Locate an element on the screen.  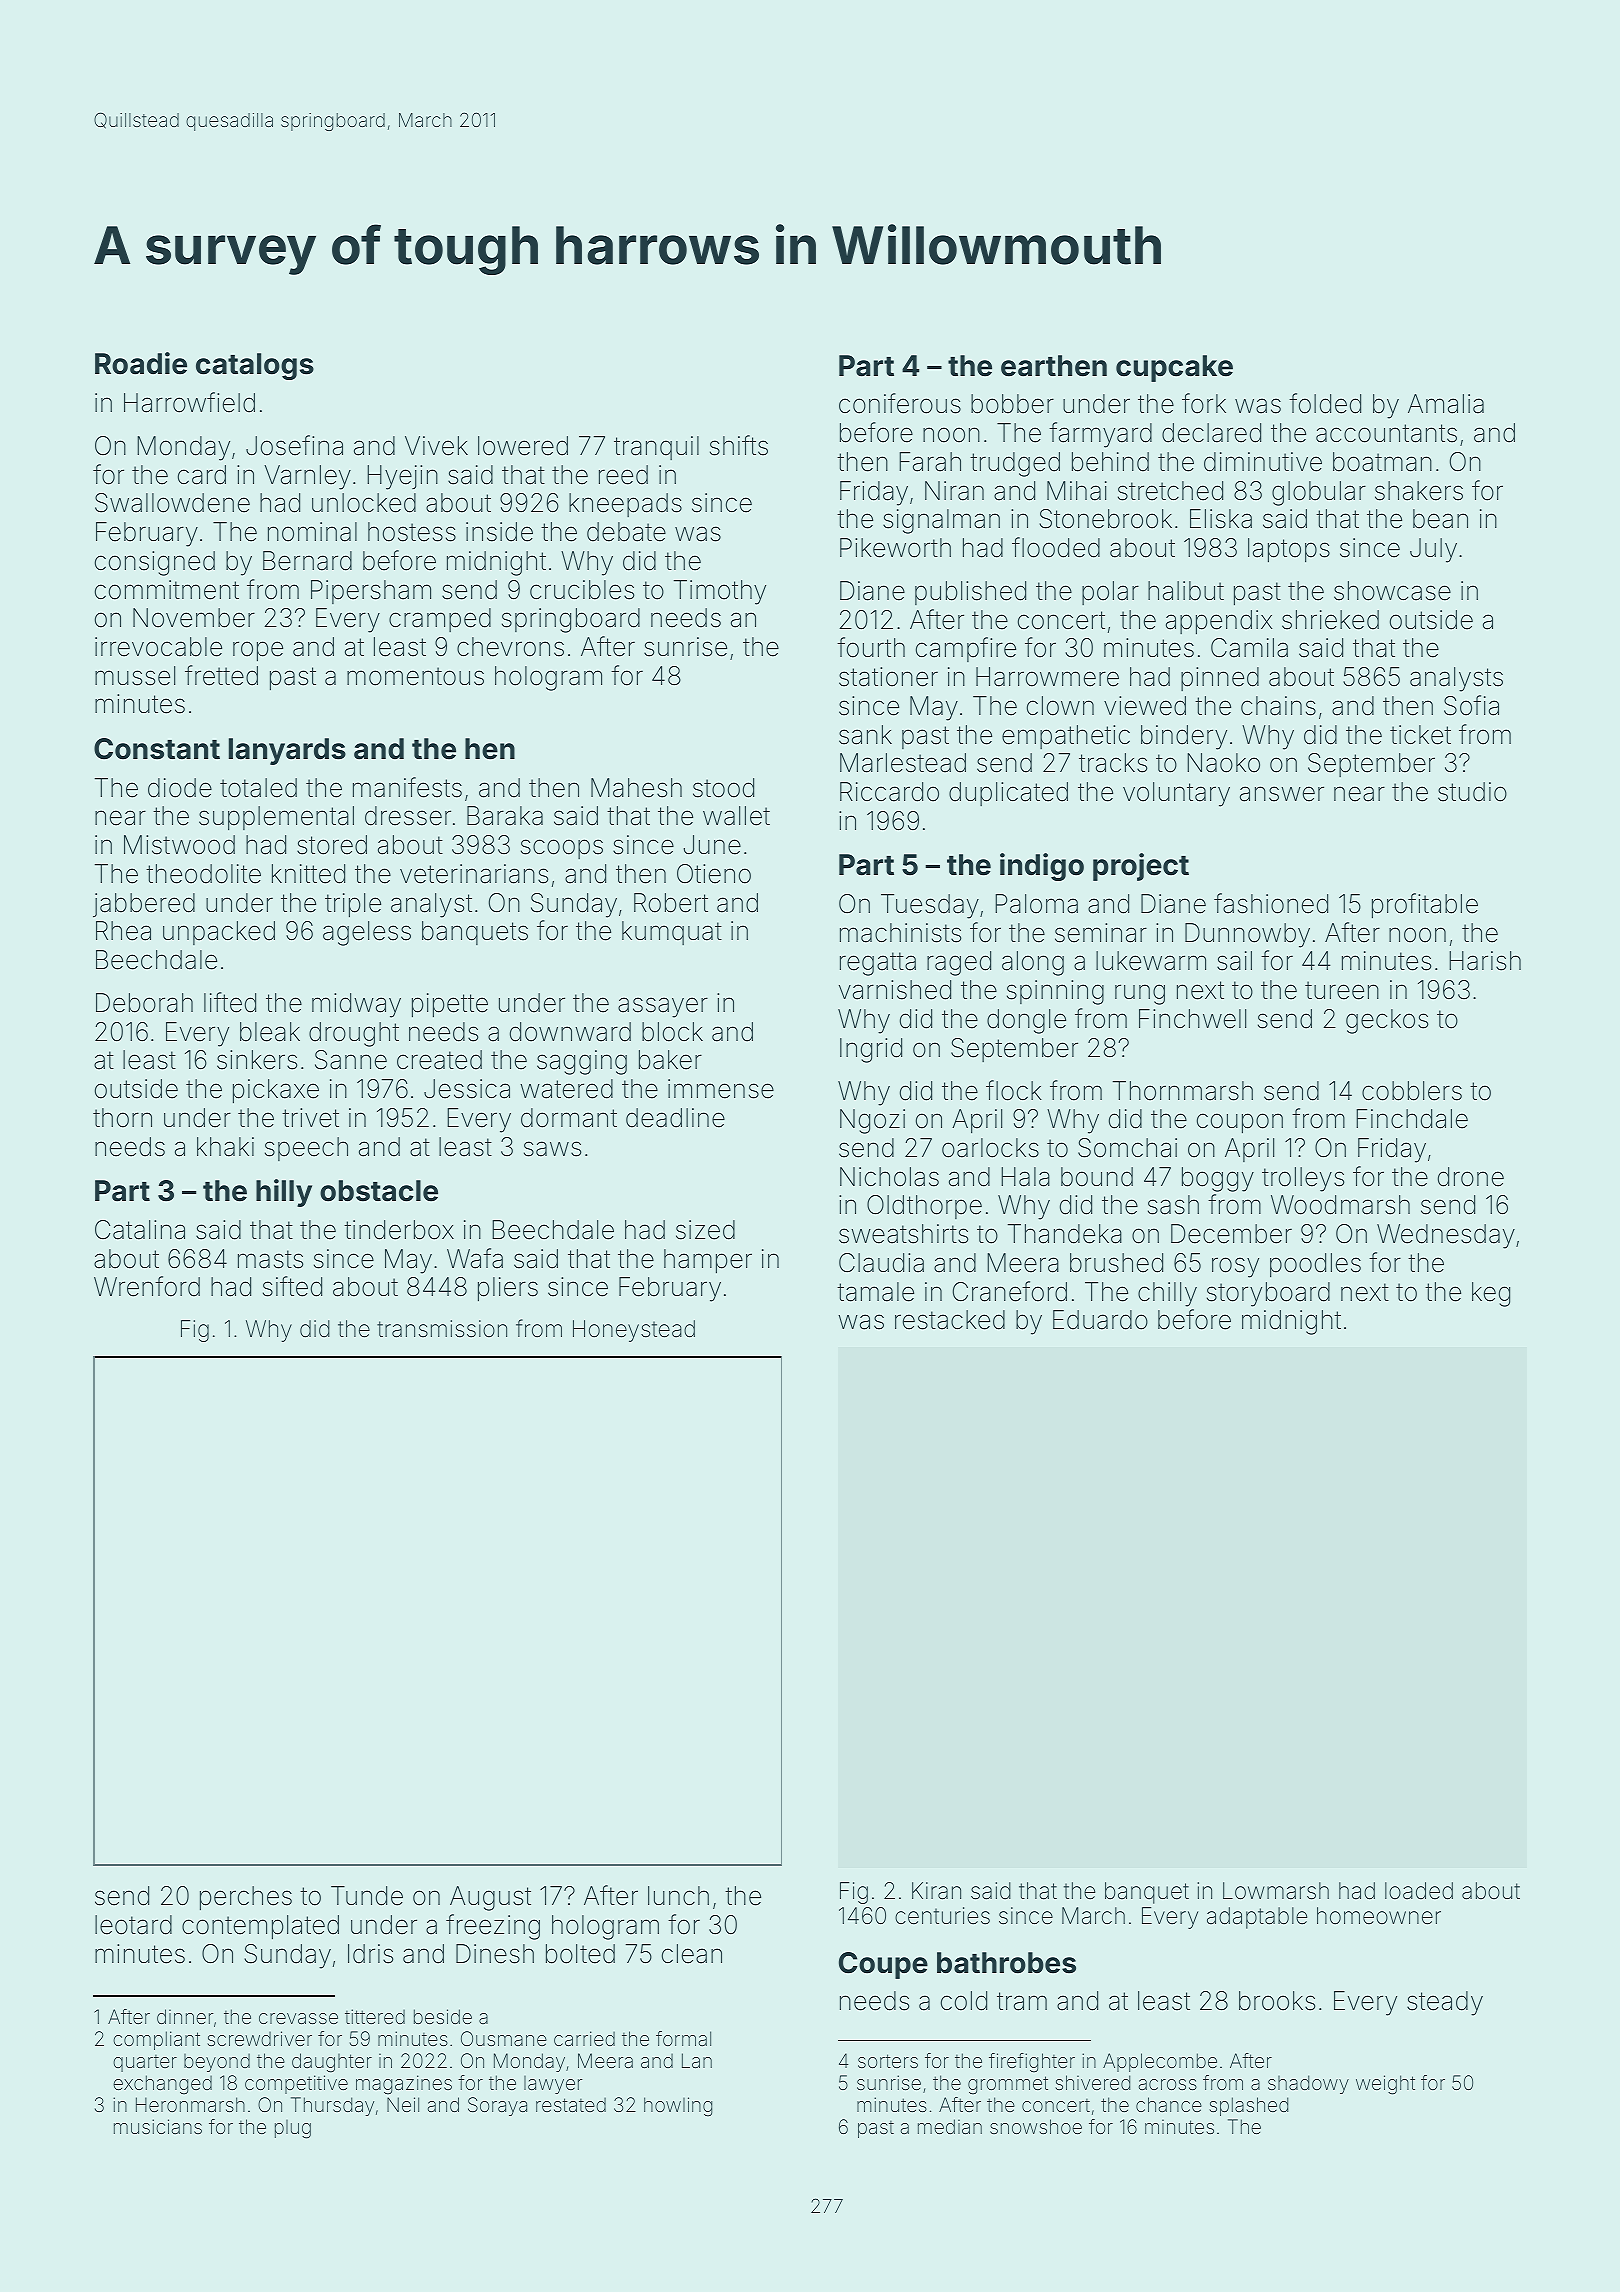
drone is located at coordinates (1471, 1177).
